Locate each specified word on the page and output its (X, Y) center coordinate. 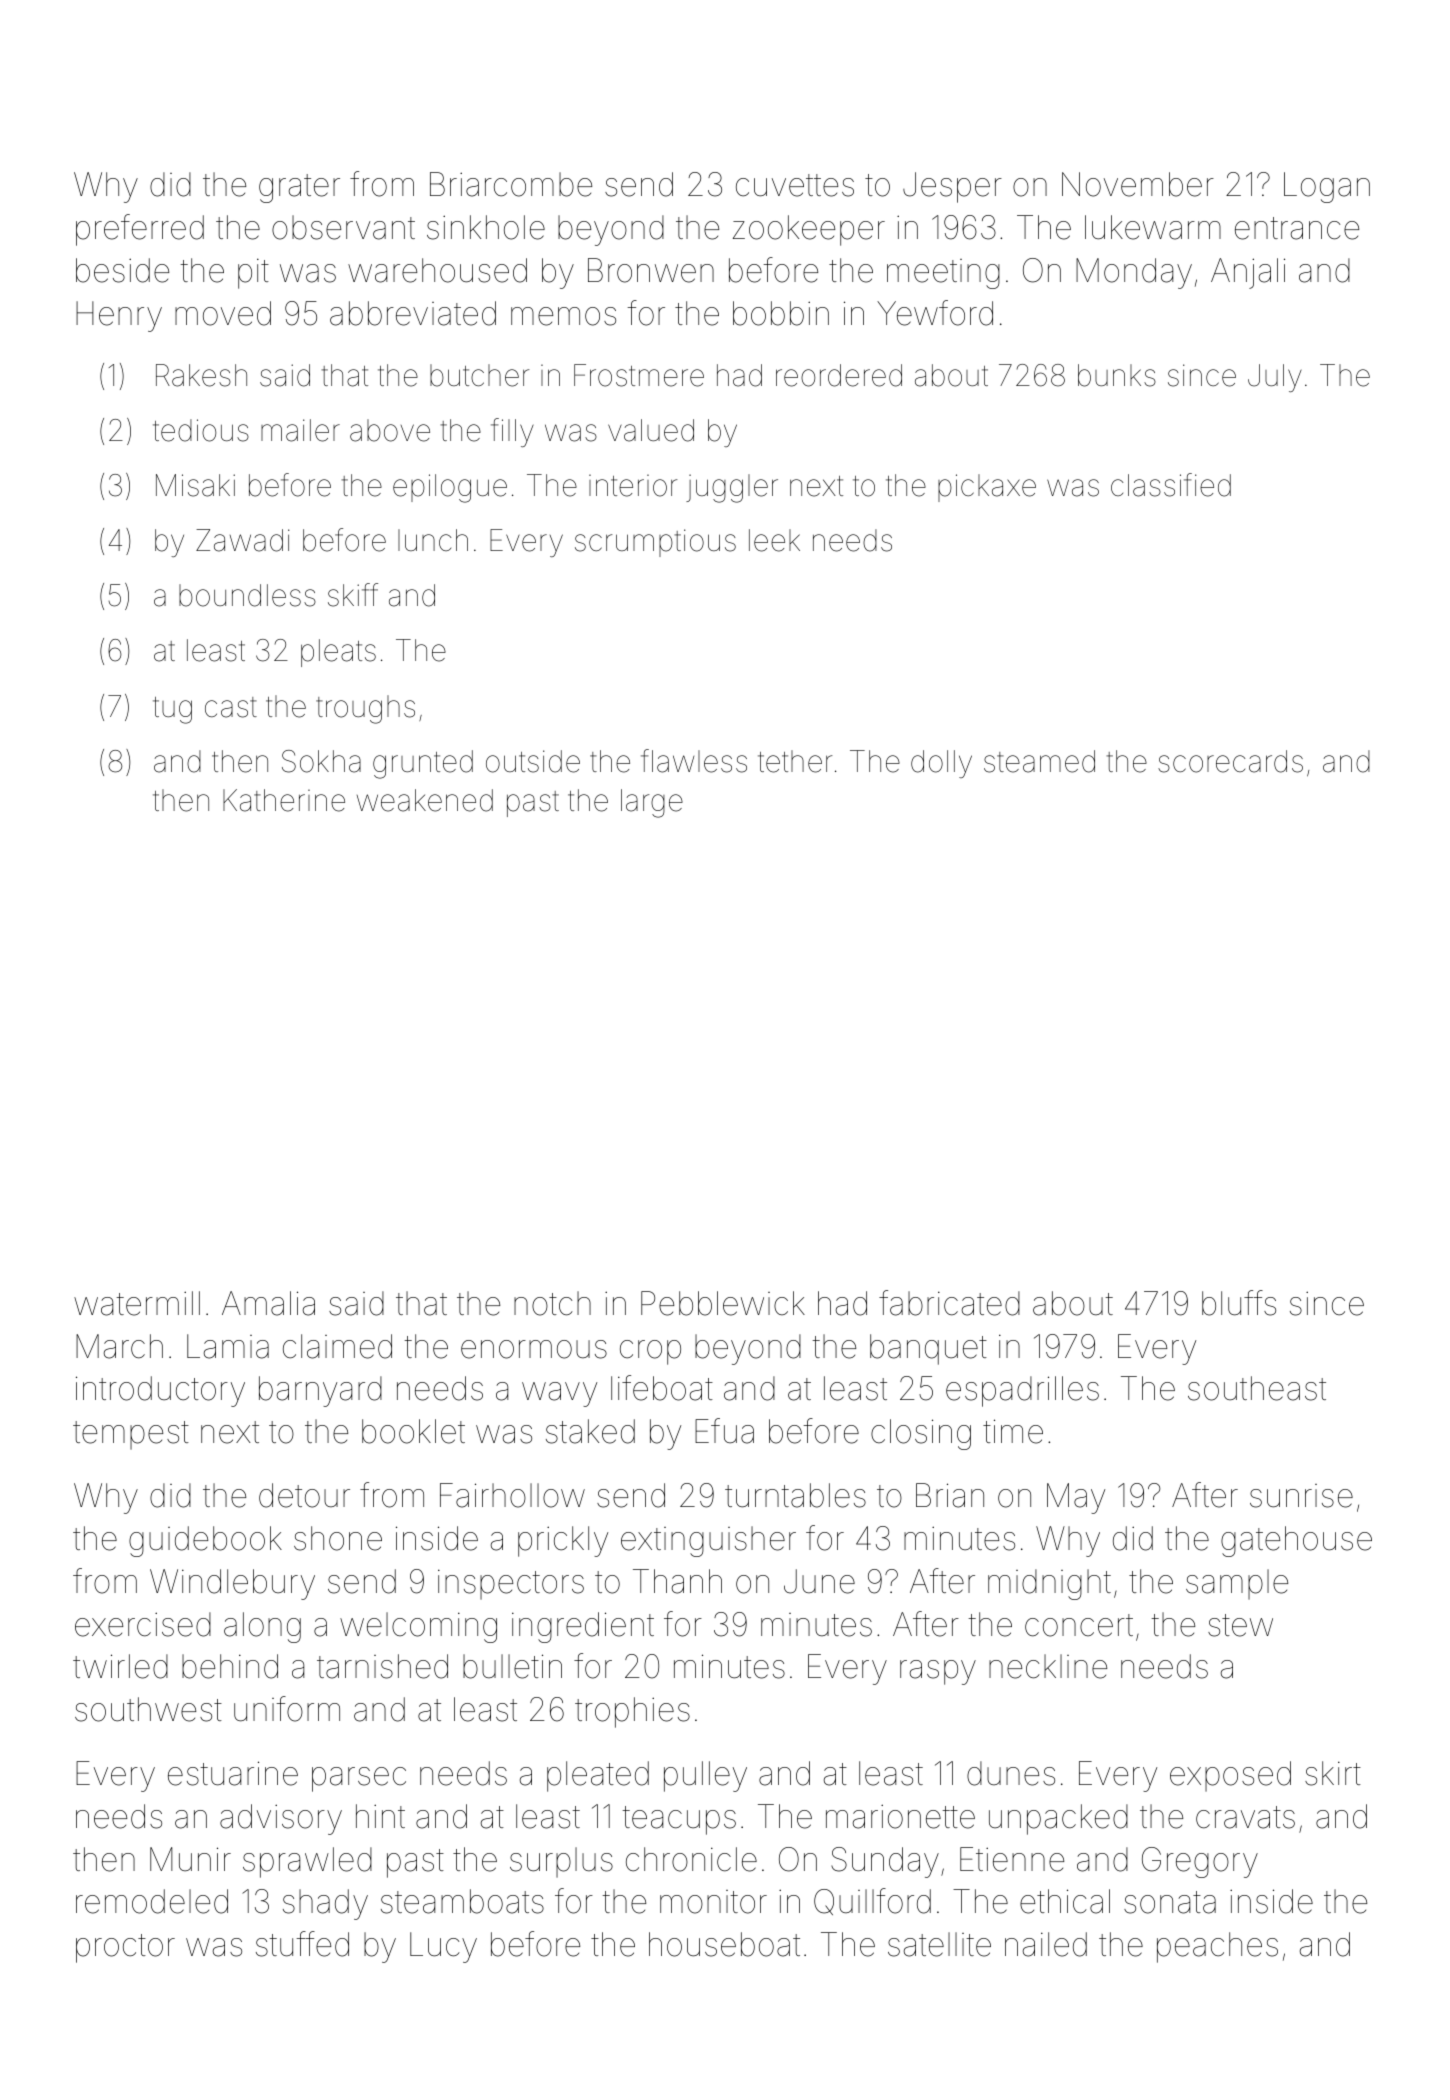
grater (299, 188)
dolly (941, 764)
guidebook (205, 1541)
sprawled (307, 1862)
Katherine (284, 800)
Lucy (443, 1947)
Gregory (1200, 1862)
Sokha (321, 761)
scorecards (1230, 761)
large (652, 803)
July (1275, 378)
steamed (1039, 761)
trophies (632, 1712)
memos (563, 316)
